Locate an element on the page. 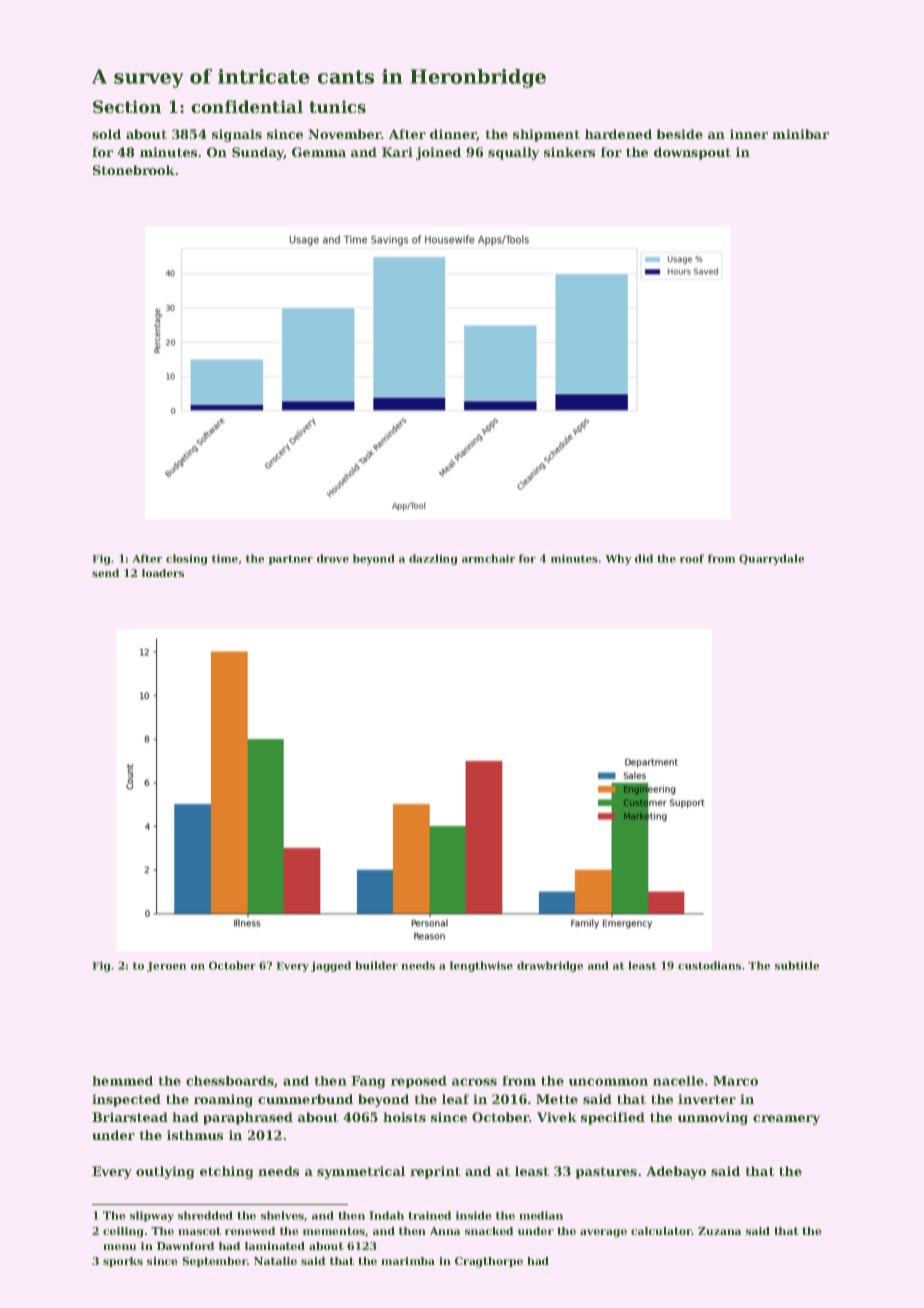  confidential is located at coordinates (247, 106).
